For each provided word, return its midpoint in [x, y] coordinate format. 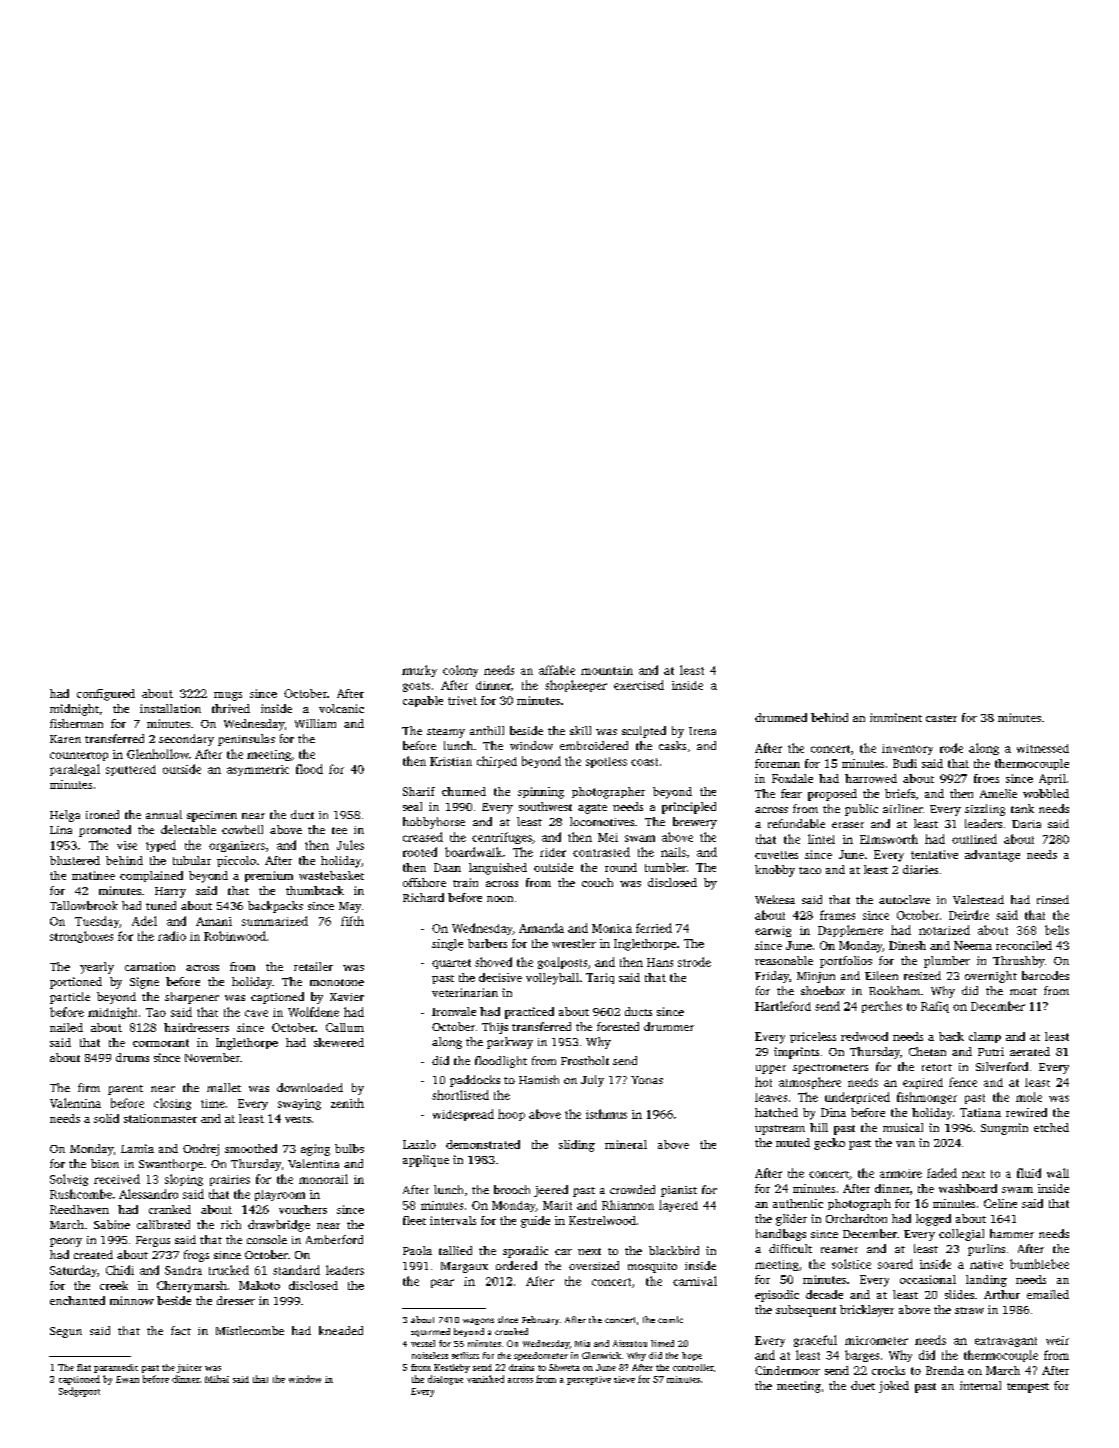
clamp [985, 1037]
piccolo [236, 861]
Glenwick [601, 1355]
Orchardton [856, 1218]
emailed [1048, 1294]
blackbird [674, 1250]
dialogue [445, 1380]
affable [557, 670]
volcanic [341, 708]
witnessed [1043, 748]
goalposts [562, 963]
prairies [230, 1180]
